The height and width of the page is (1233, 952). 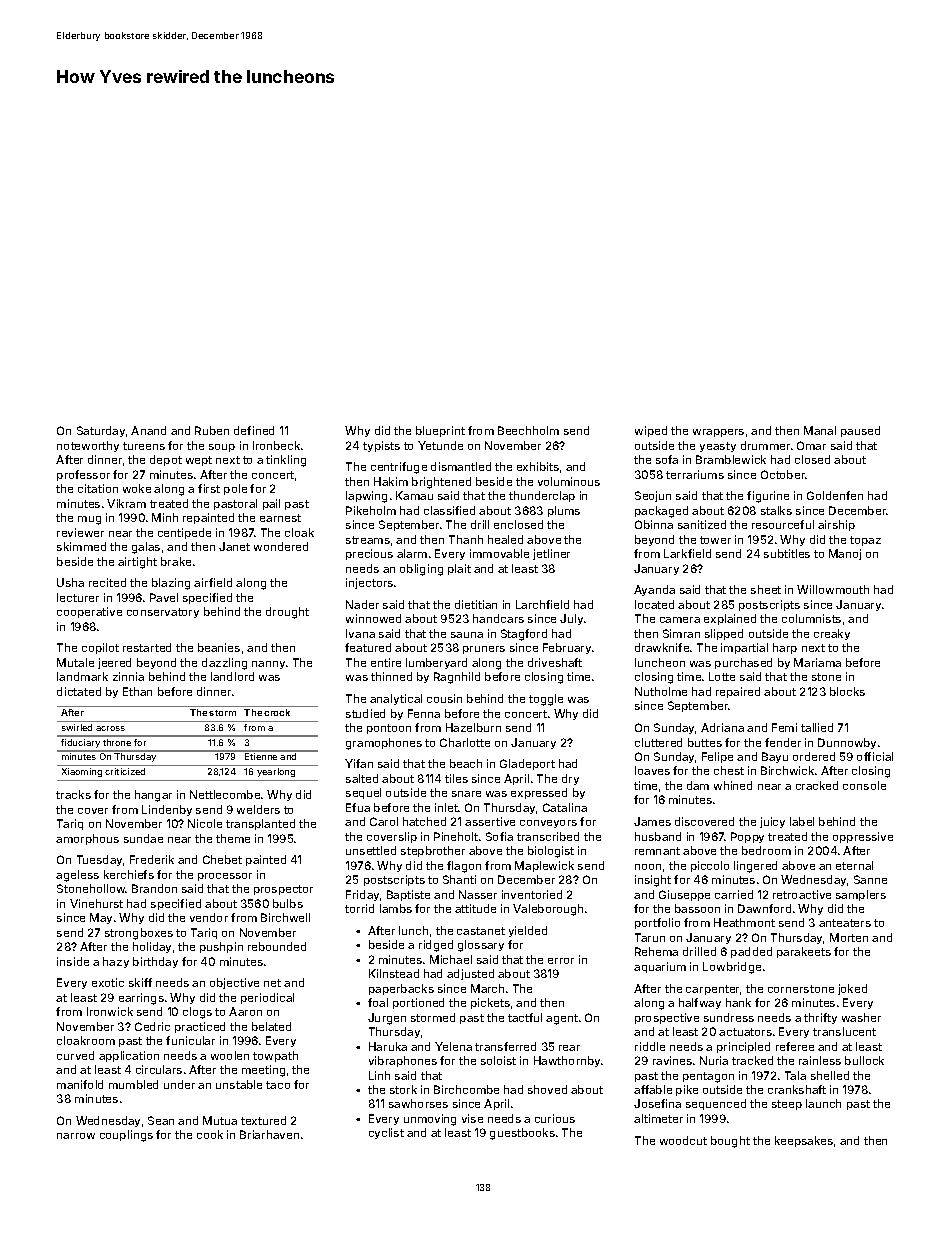 I want to click on Omar, so click(x=811, y=445).
